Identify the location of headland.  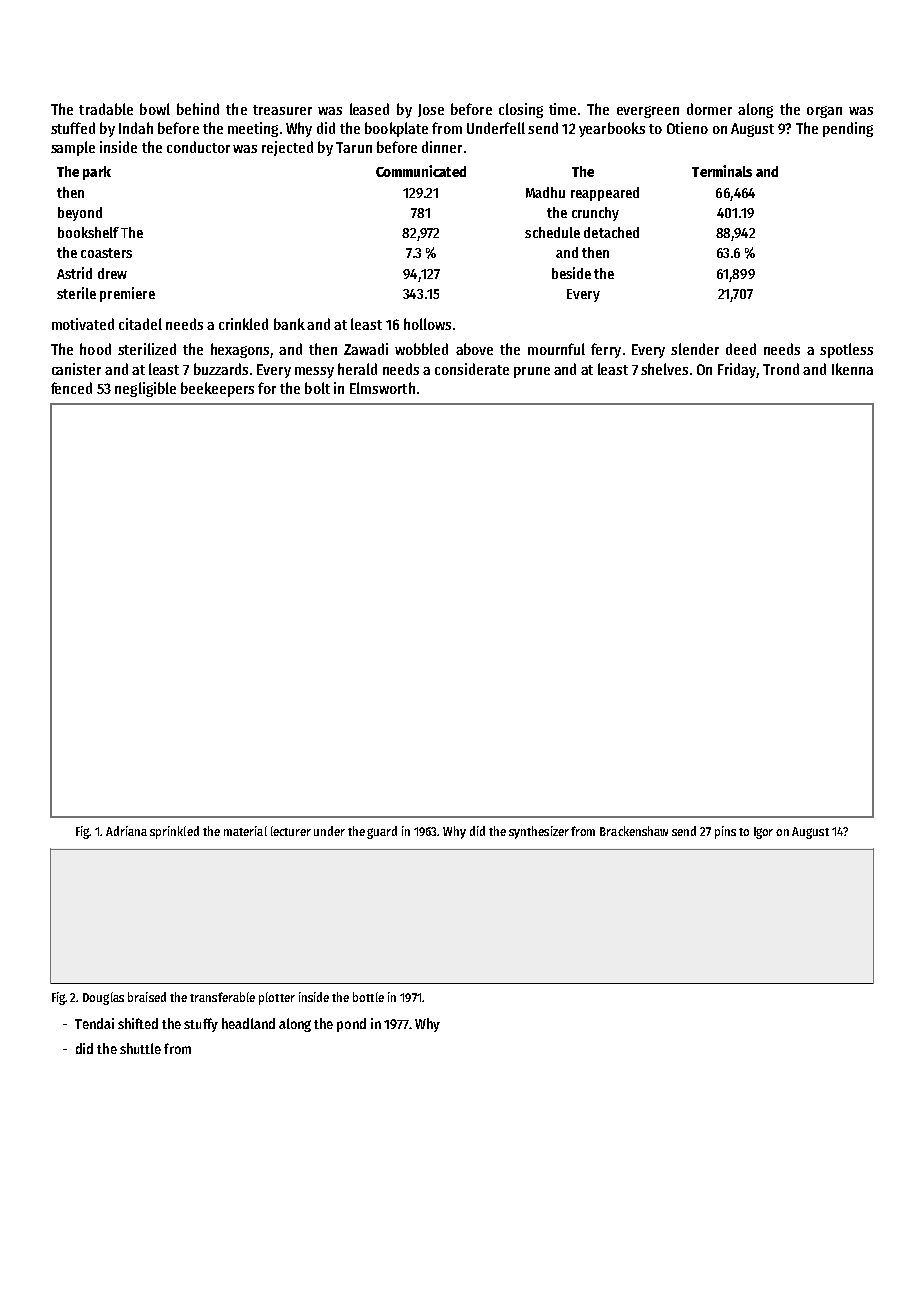
(248, 1023).
